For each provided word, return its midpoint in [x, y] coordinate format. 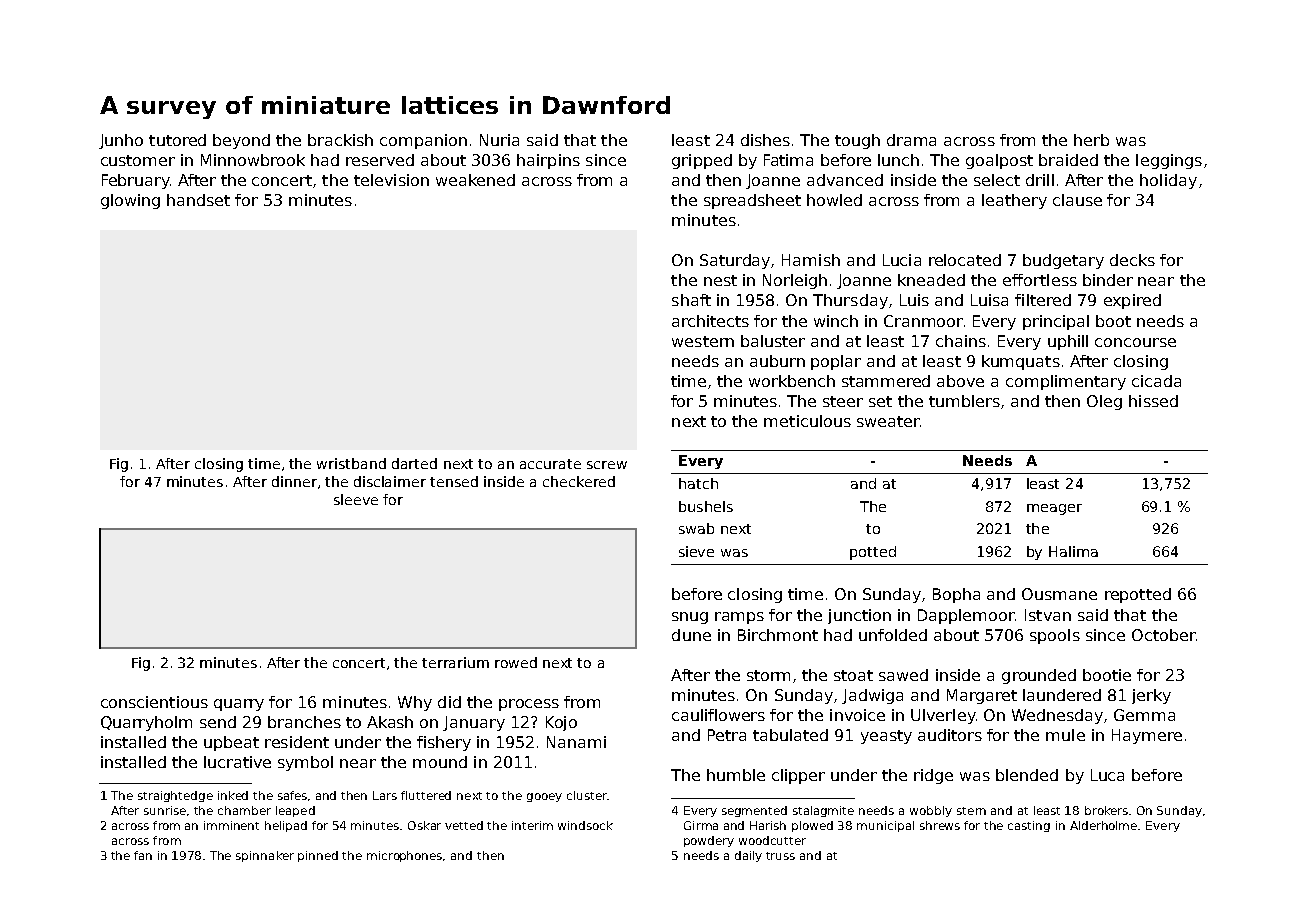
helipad [286, 826]
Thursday [850, 301]
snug [690, 618]
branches [304, 722]
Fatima [788, 160]
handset [198, 200]
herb [1091, 140]
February [136, 181]
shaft [691, 300]
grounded [1039, 676]
